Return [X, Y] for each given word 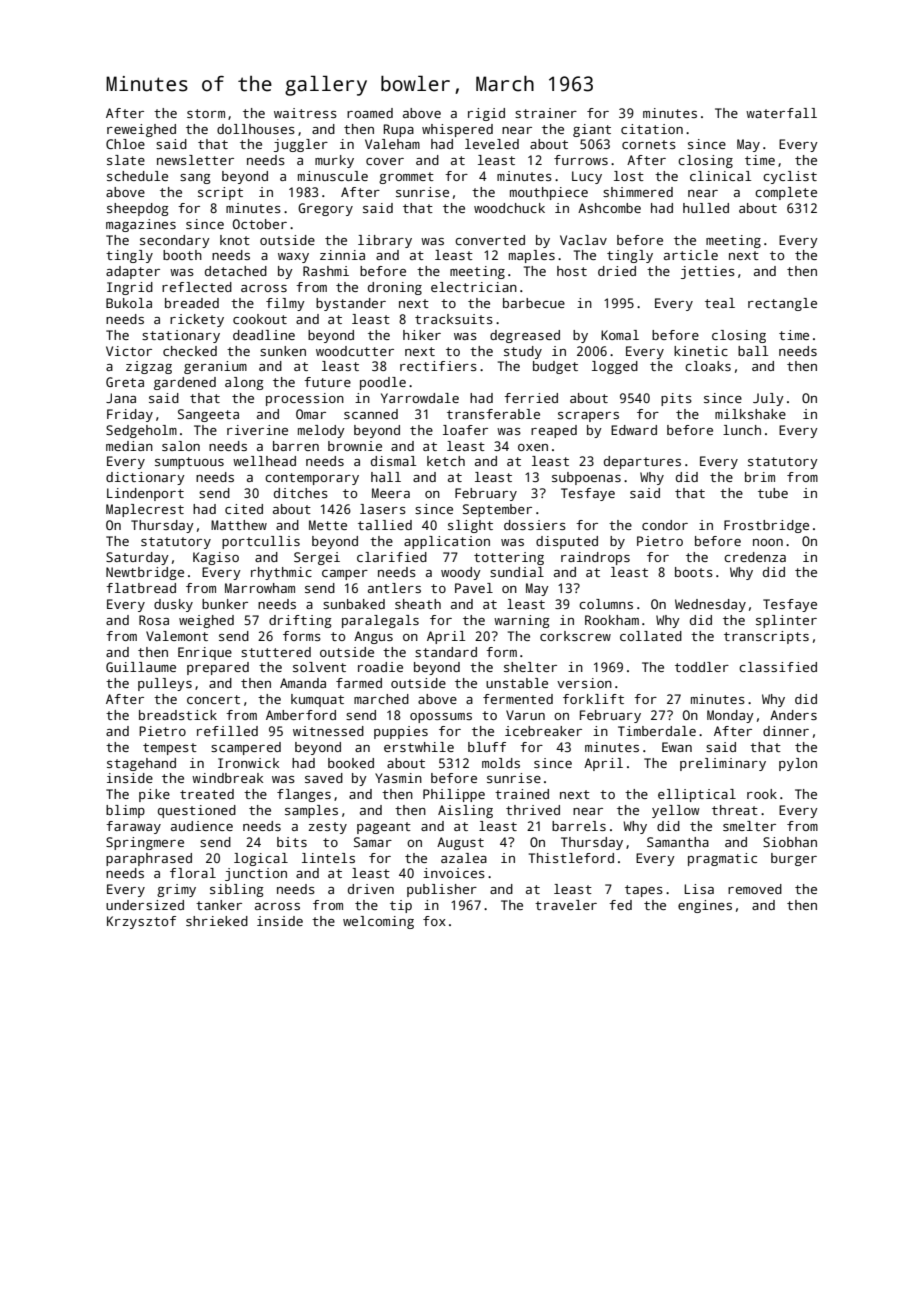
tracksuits [454, 319]
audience [202, 826]
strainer [546, 113]
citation [652, 129]
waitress [305, 113]
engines [705, 906]
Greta [125, 382]
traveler [566, 905]
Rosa [154, 620]
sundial [517, 572]
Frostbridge [766, 526]
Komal [620, 335]
